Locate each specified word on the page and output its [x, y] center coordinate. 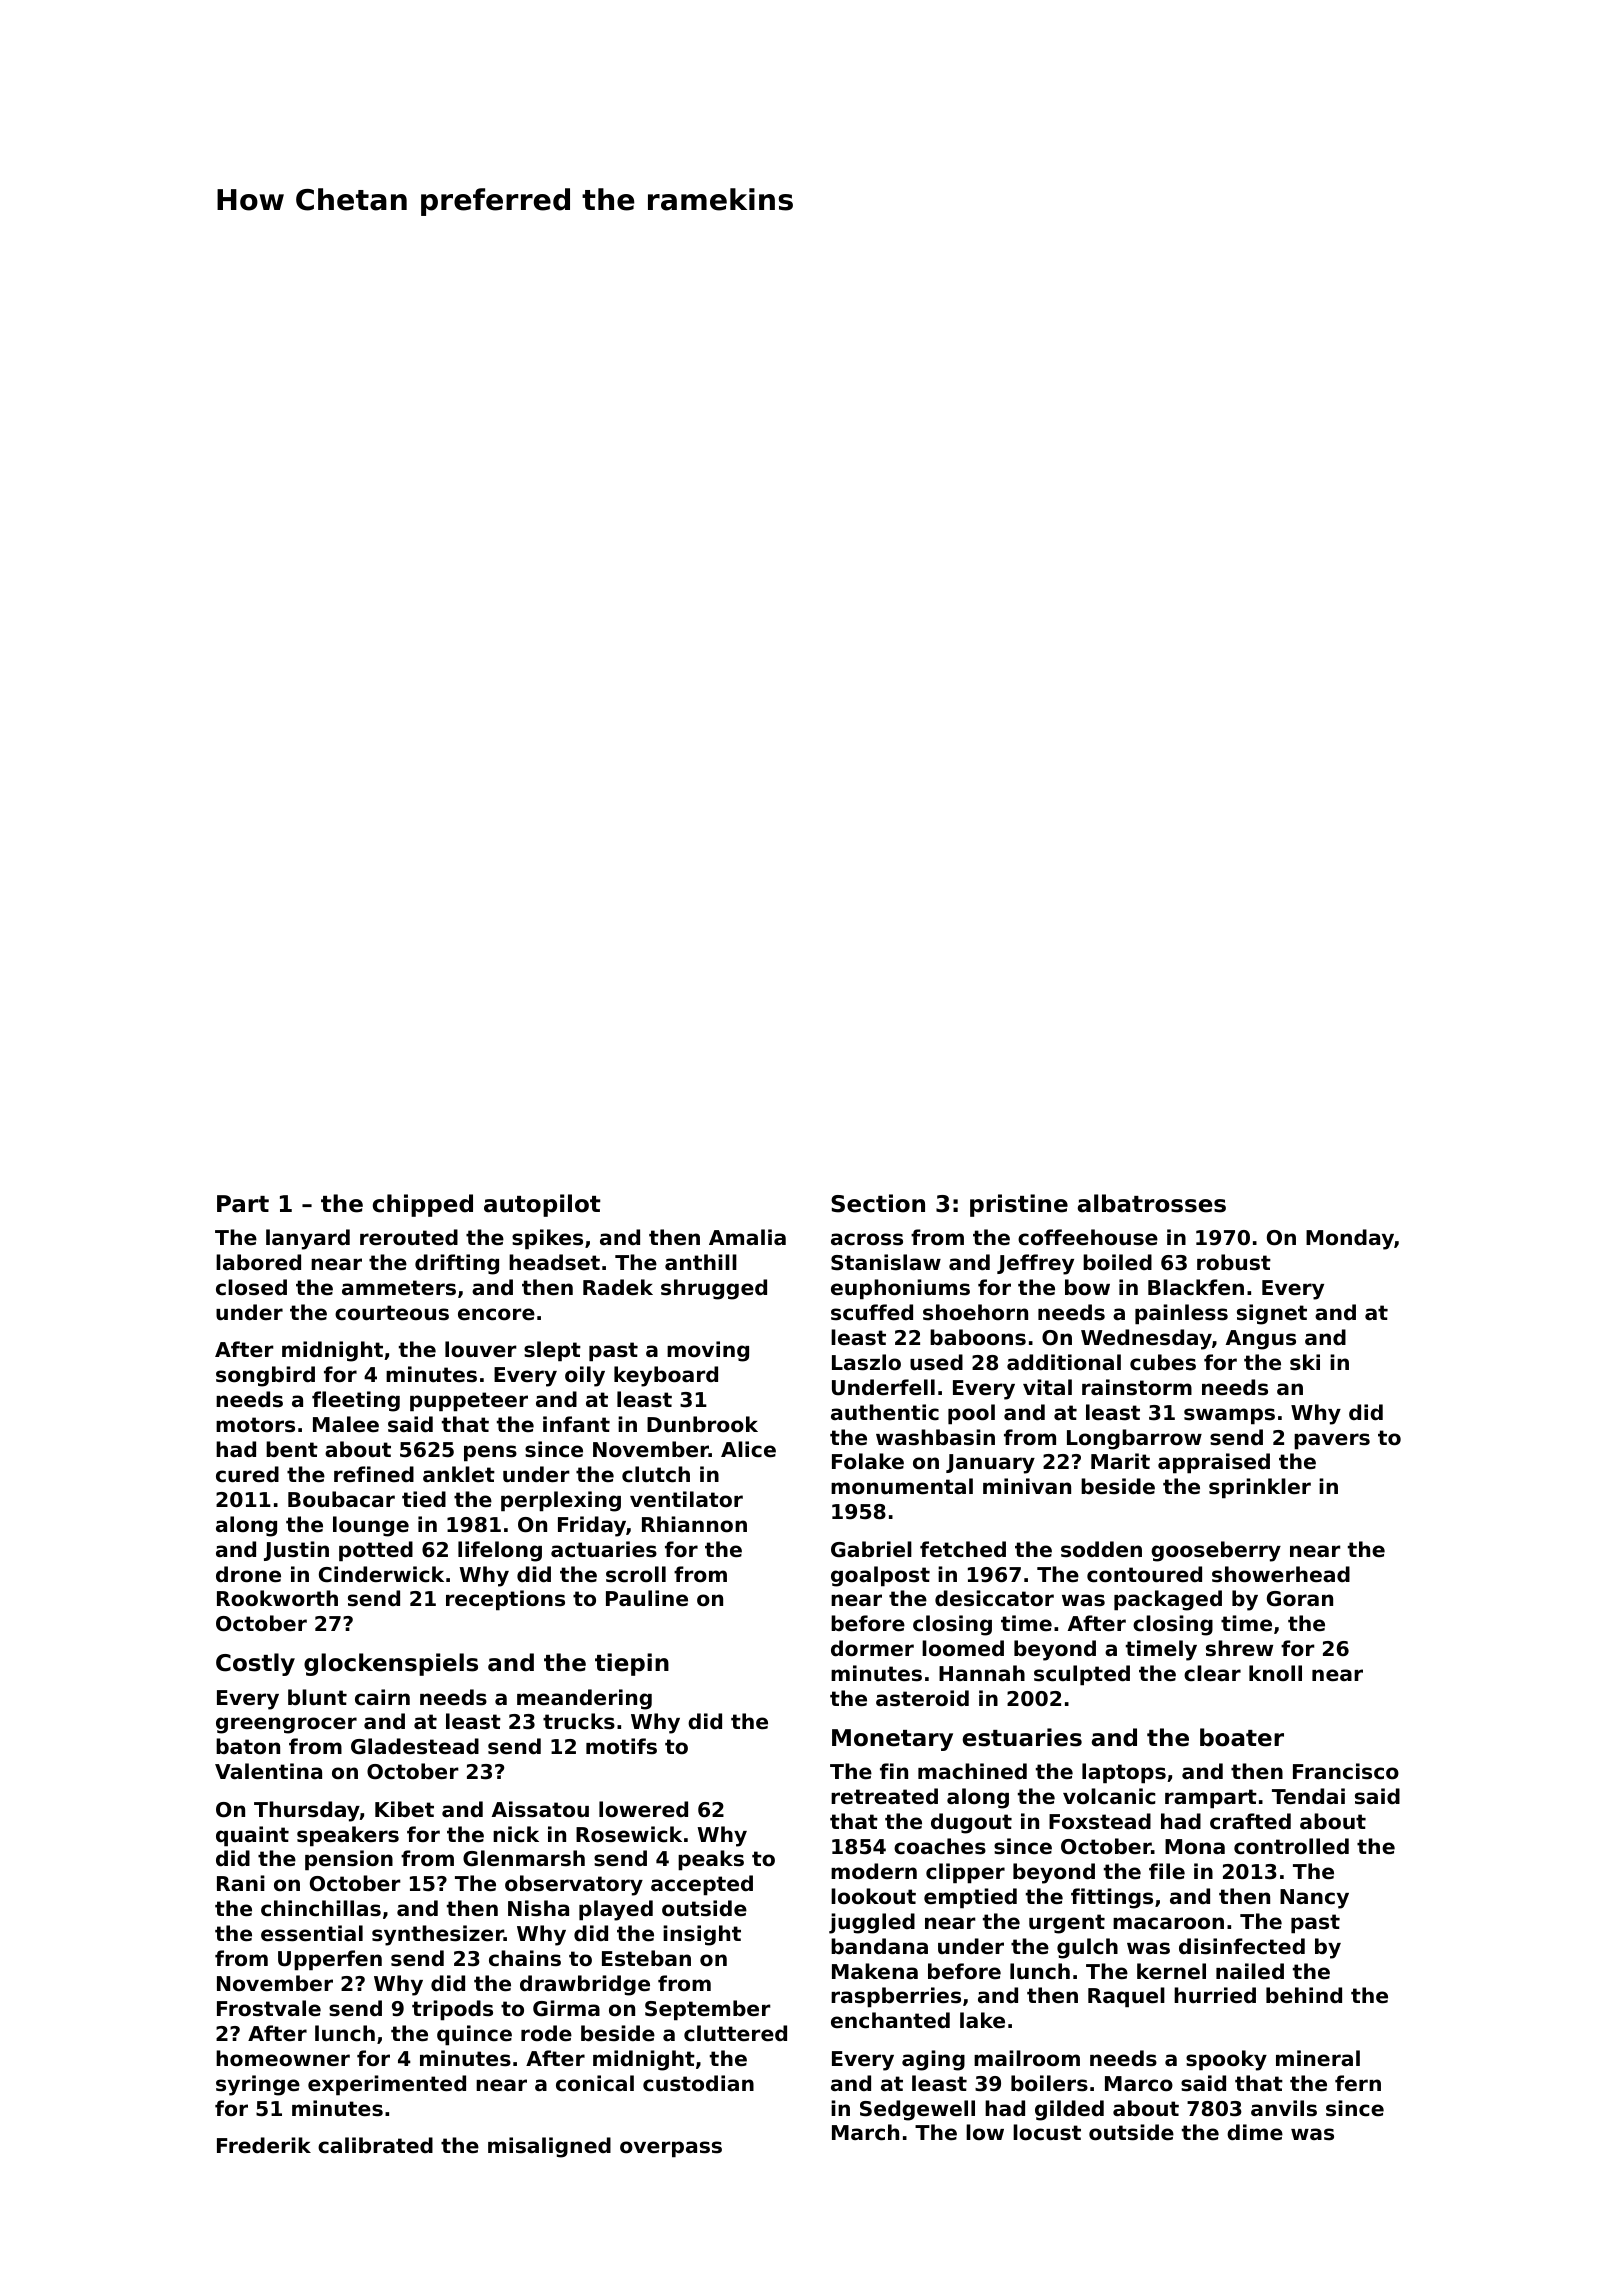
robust [1234, 1262]
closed [251, 1287]
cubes [1163, 1362]
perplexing [561, 1501]
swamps [1229, 1416]
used [936, 1362]
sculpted [1082, 1675]
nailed [1250, 1971]
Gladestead [415, 1746]
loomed [963, 1648]
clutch [656, 1474]
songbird [265, 1376]
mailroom [1027, 2058]
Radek [618, 1287]
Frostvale [269, 2008]
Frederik [264, 2145]
